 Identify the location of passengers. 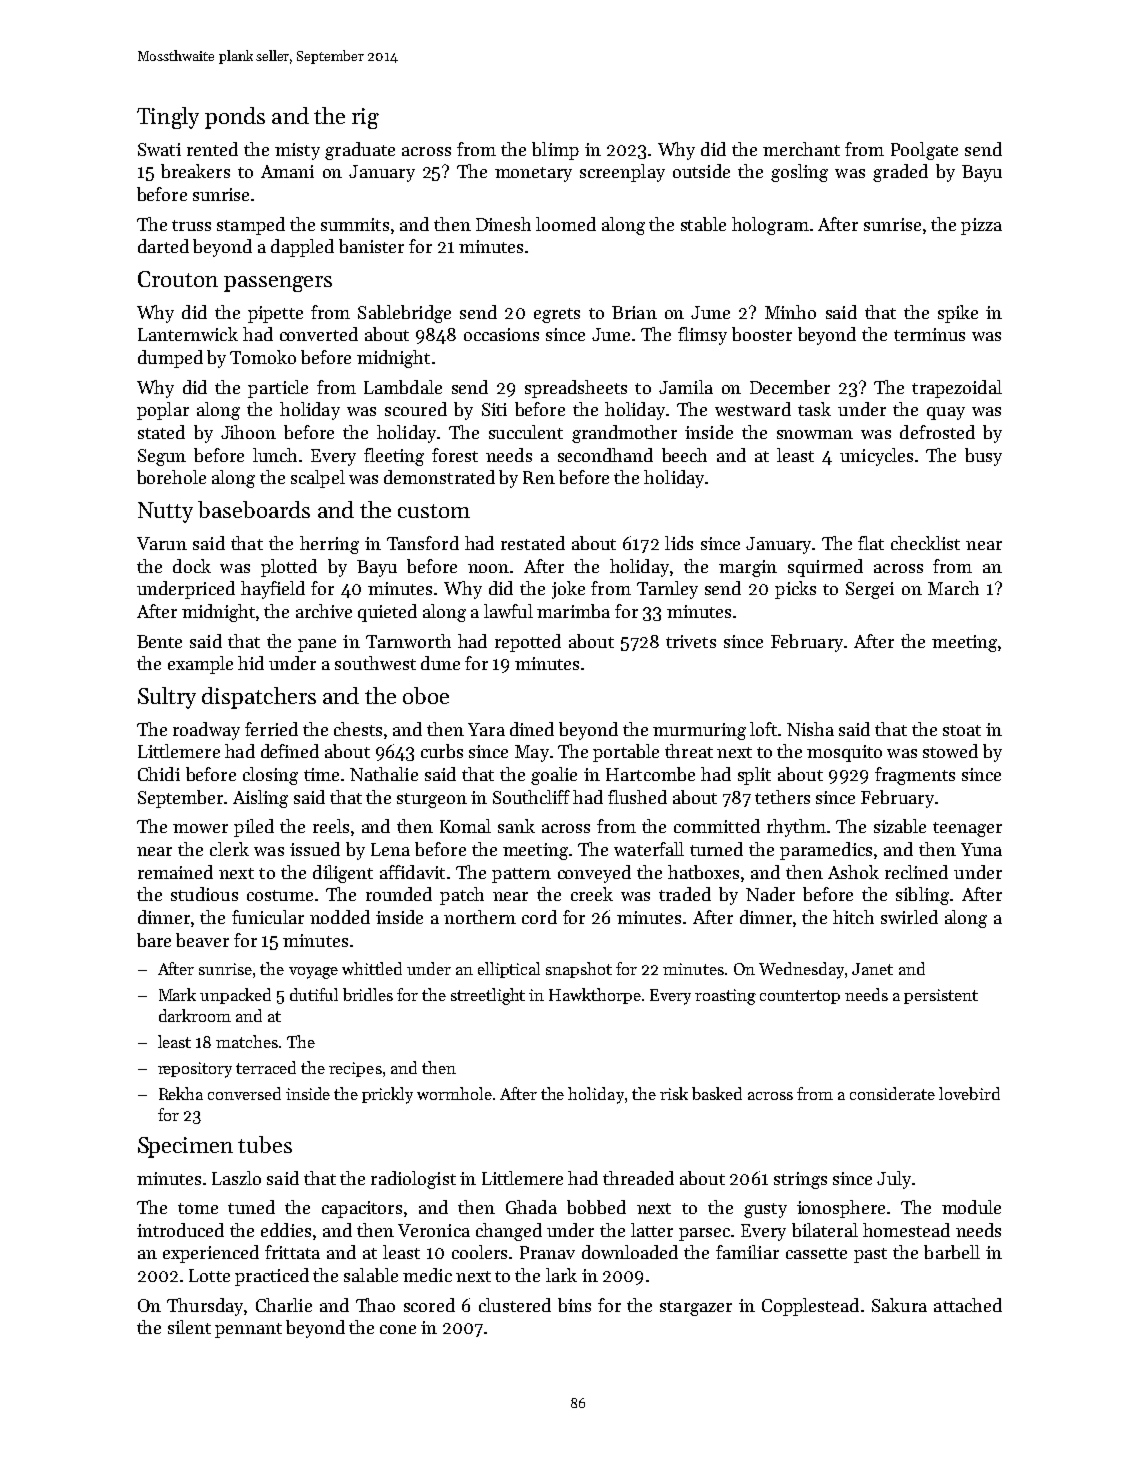
(278, 284).
